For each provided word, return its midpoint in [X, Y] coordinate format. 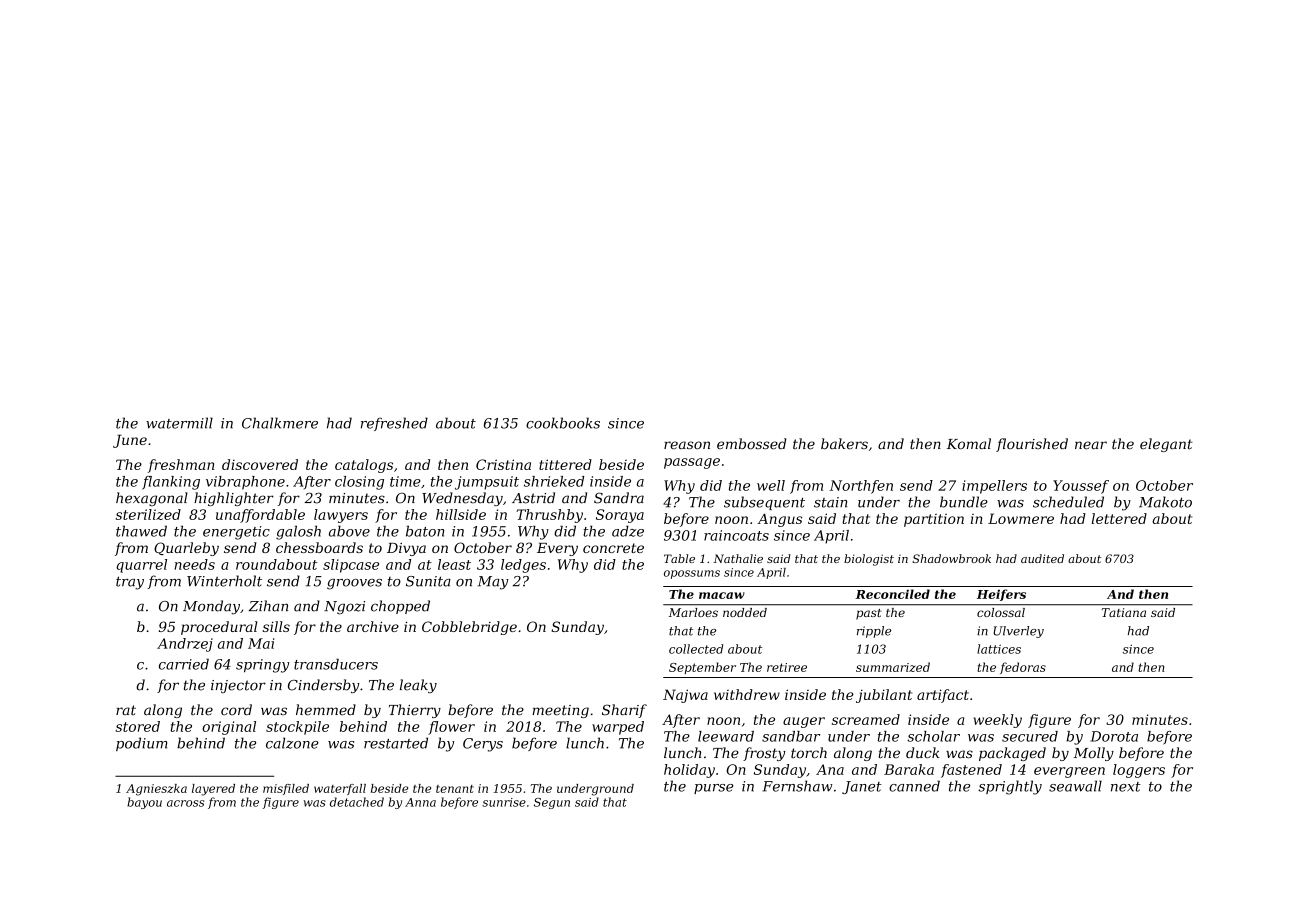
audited [1042, 558]
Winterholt [224, 581]
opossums [692, 574]
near [1091, 445]
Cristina [503, 464]
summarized [893, 667]
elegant [1166, 445]
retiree [787, 667]
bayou [144, 803]
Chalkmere [280, 423]
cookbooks [563, 423]
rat [126, 710]
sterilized [148, 514]
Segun [552, 803]
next [1126, 787]
